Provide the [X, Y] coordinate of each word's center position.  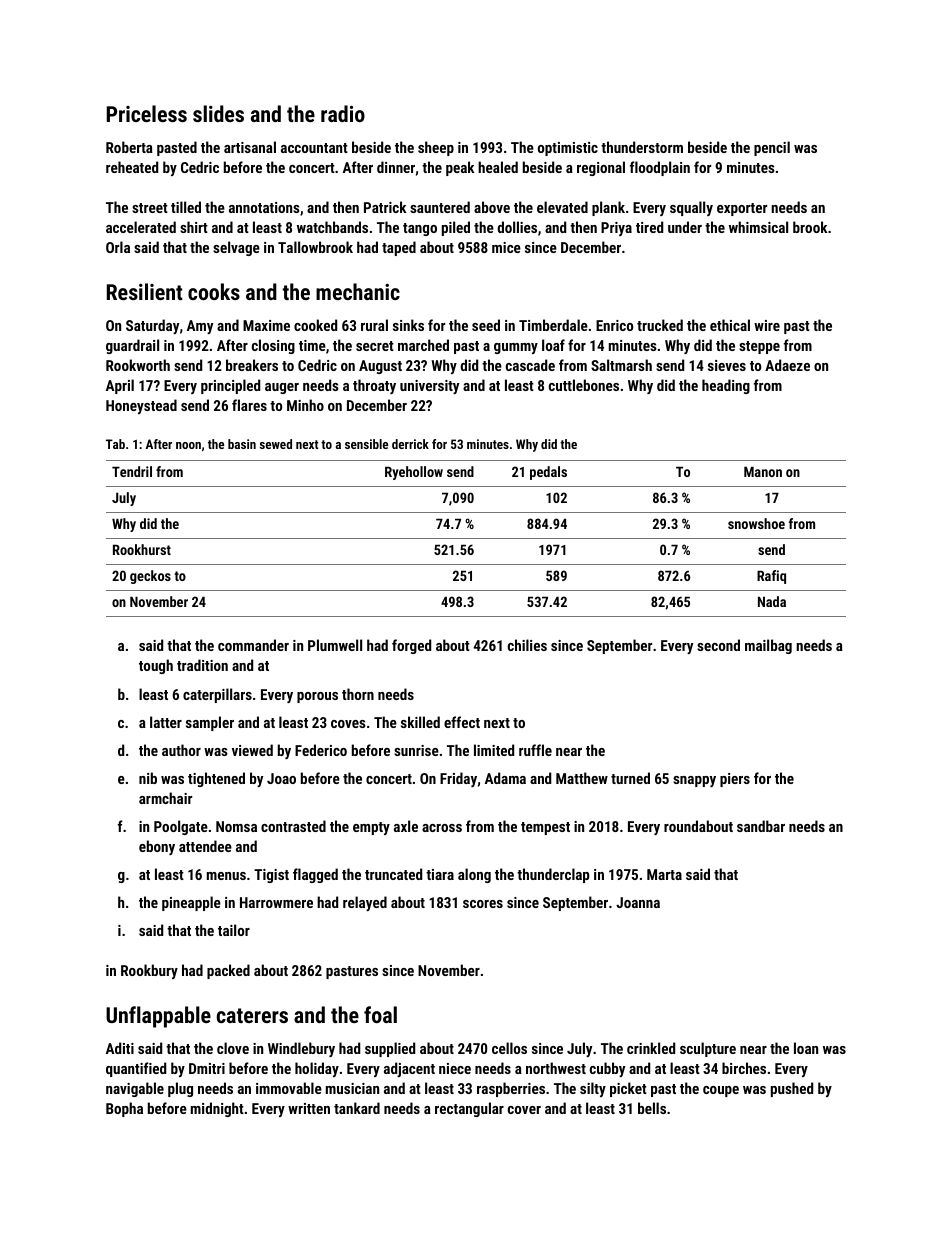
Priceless [147, 113]
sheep [436, 148]
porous [317, 697]
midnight [217, 1109]
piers [735, 780]
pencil [772, 148]
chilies [527, 645]
